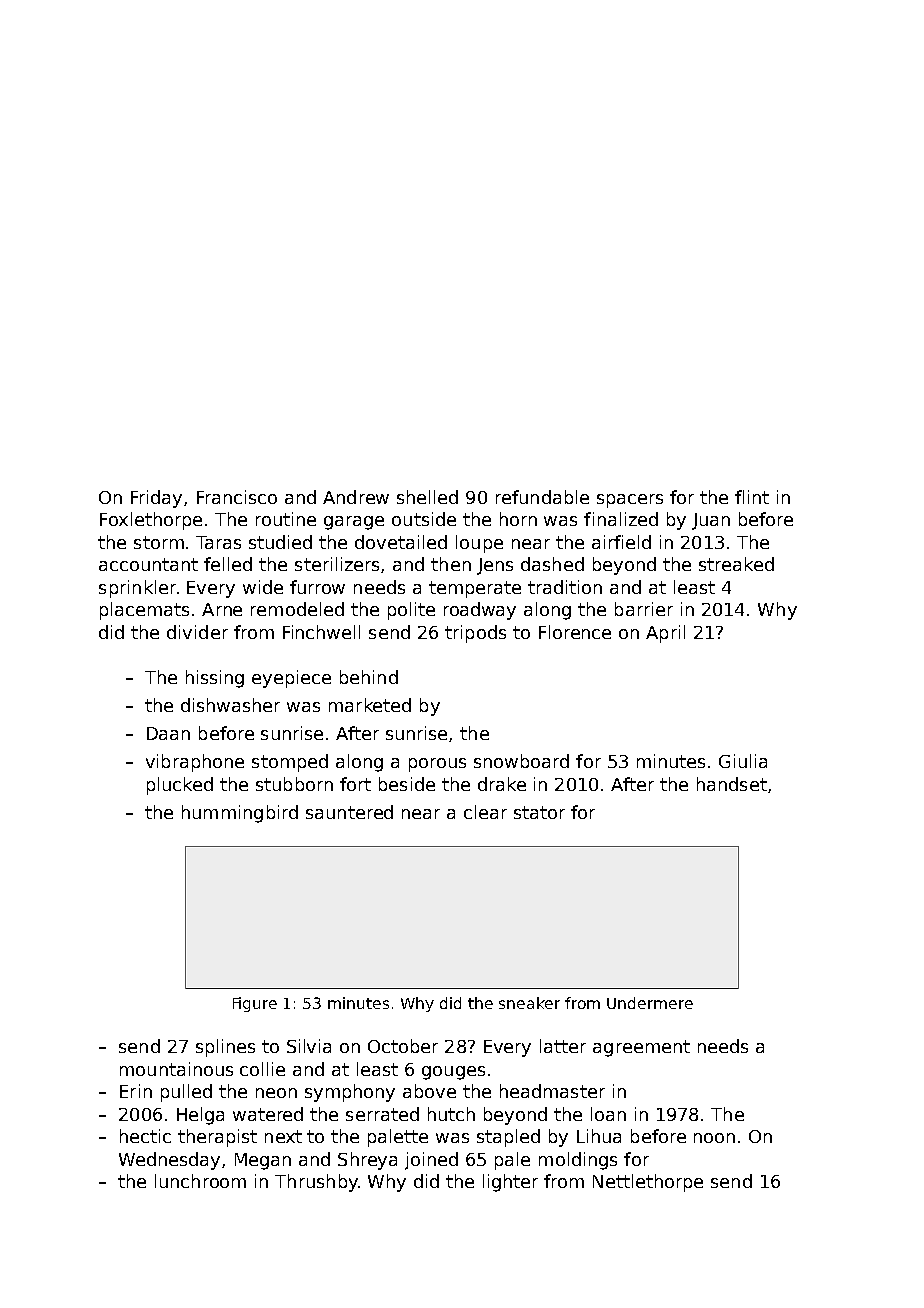 The image size is (924, 1308). What do you see at coordinates (752, 497) in the document?
I see `flint` at bounding box center [752, 497].
